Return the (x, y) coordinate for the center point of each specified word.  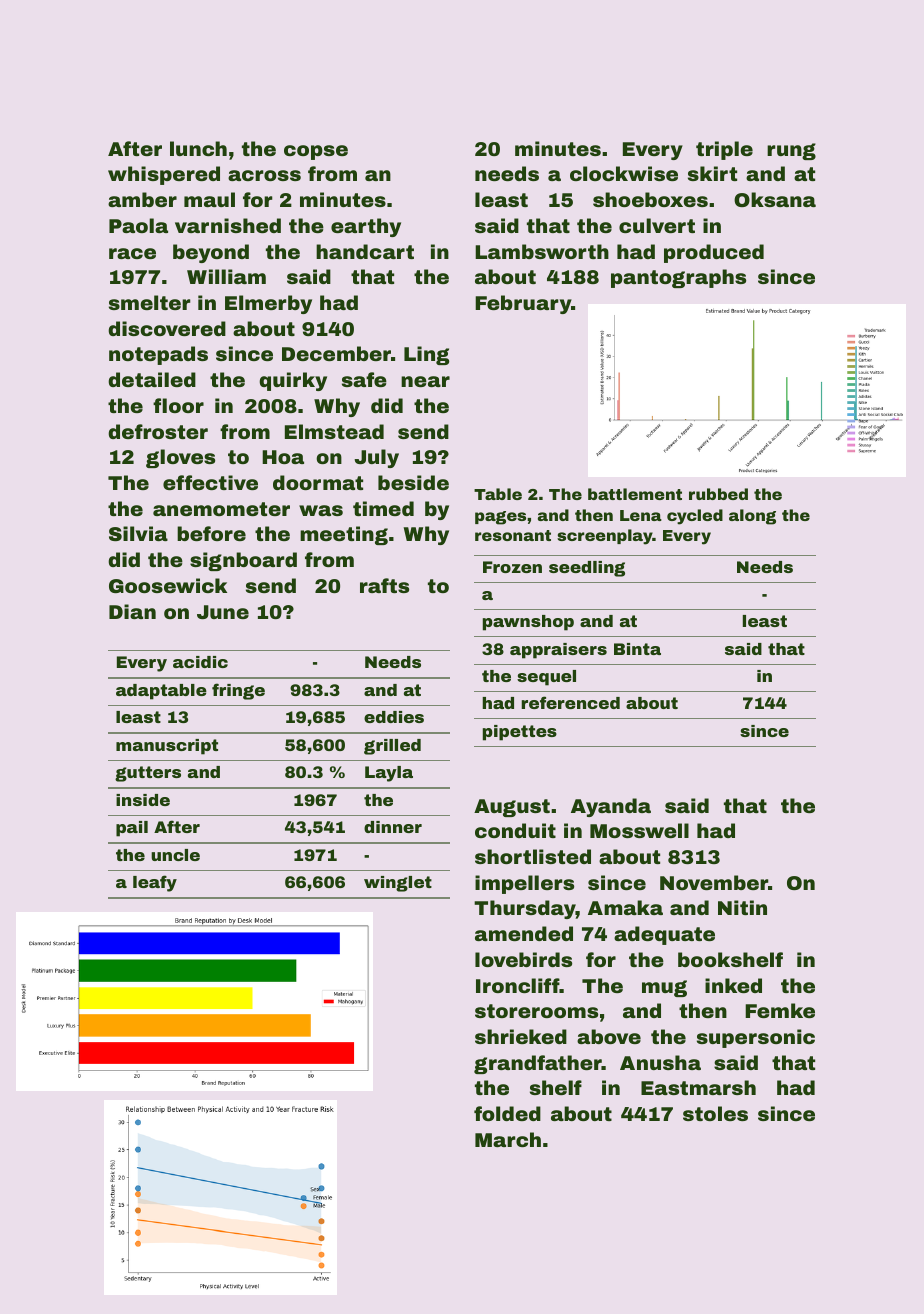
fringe (238, 691)
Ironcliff (518, 985)
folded (507, 1113)
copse (316, 152)
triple (724, 150)
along (752, 517)
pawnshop (528, 623)
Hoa (283, 457)
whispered (164, 175)
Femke (780, 1010)
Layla (389, 774)
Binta (637, 649)
